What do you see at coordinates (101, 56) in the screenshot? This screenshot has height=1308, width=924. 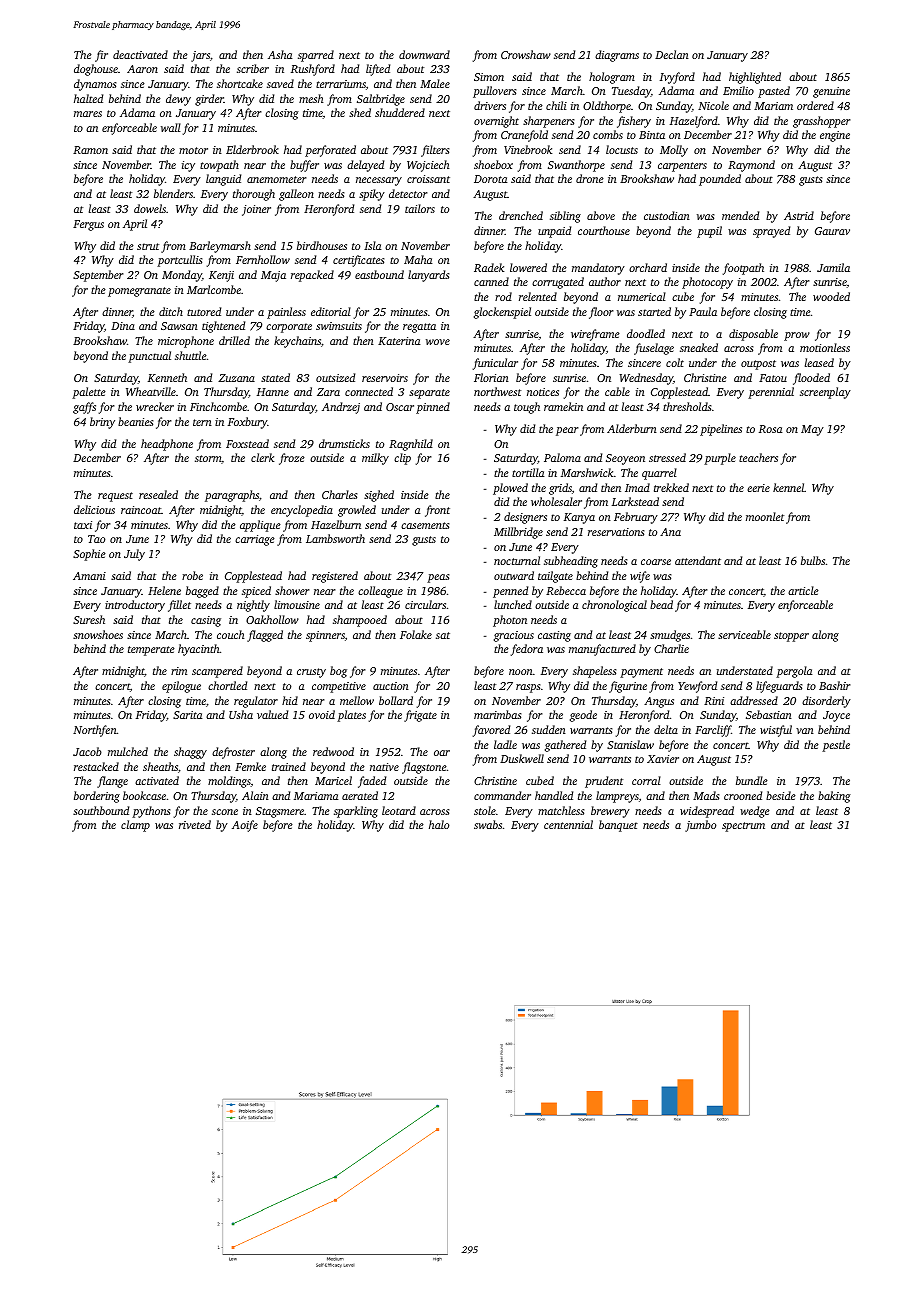 I see `fir` at bounding box center [101, 56].
